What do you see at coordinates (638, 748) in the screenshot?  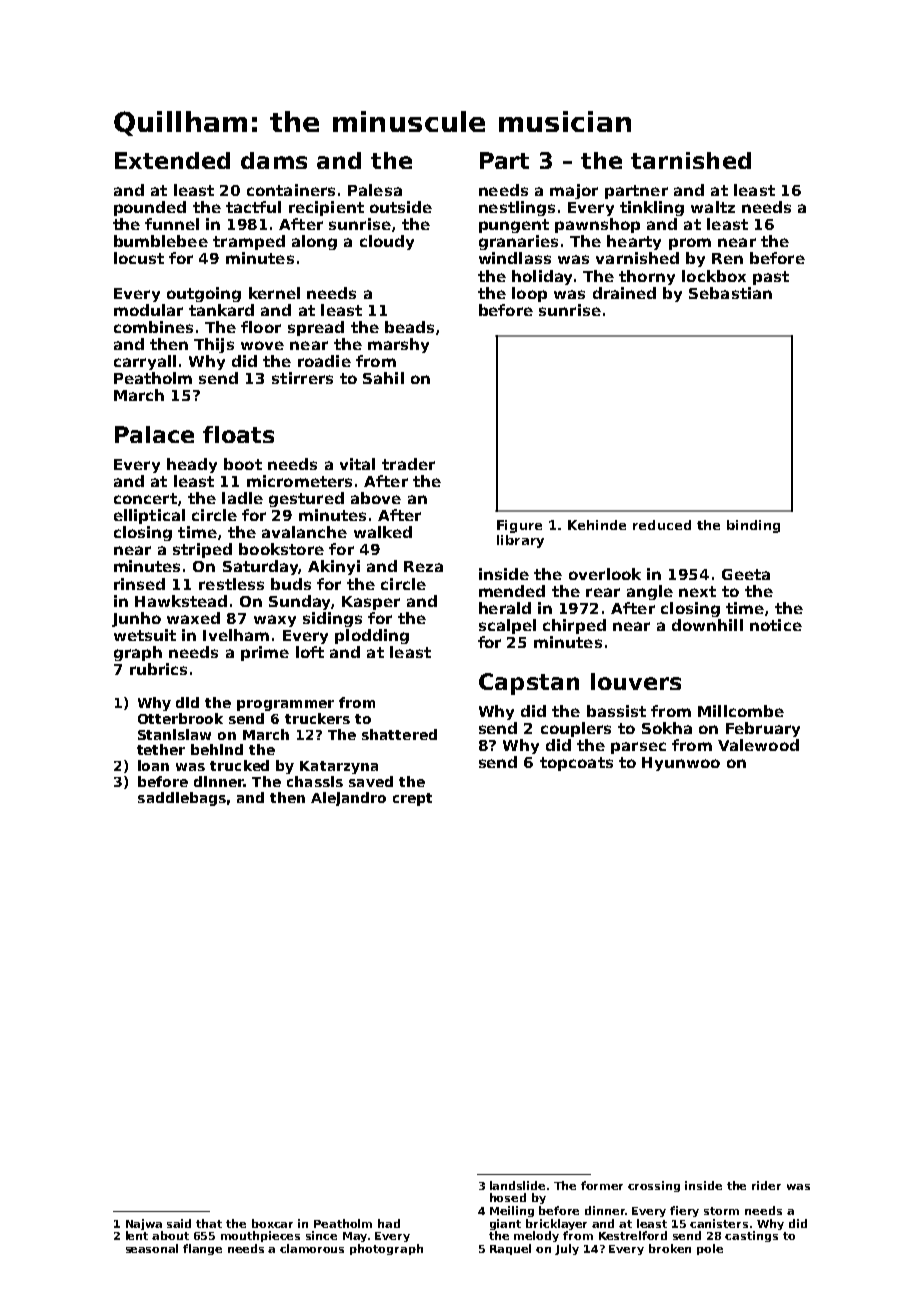 I see `parsec` at bounding box center [638, 748].
